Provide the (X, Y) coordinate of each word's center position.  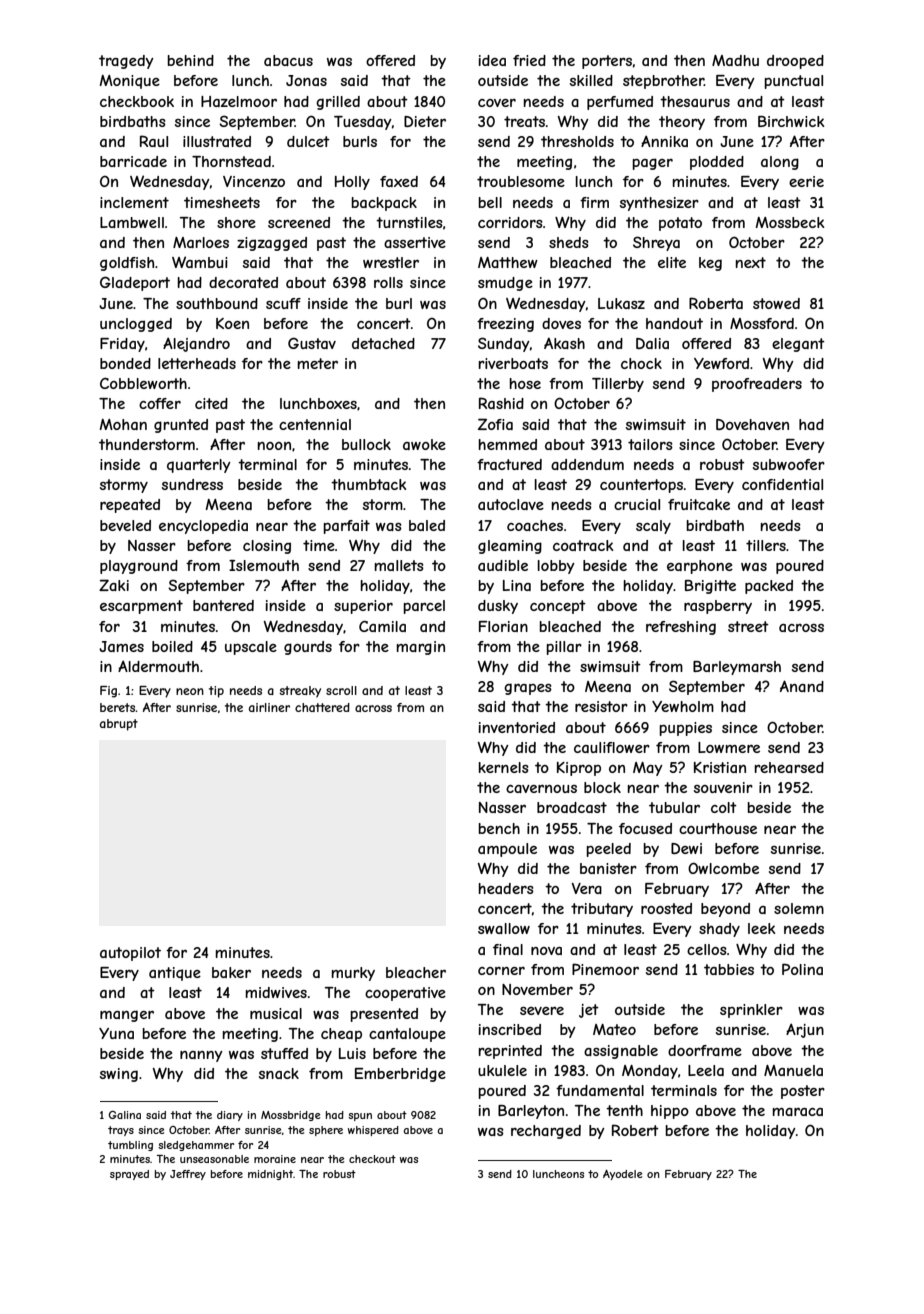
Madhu (735, 60)
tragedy (126, 62)
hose (525, 383)
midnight (270, 1175)
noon (274, 446)
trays (121, 1131)
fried (529, 60)
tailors (650, 444)
